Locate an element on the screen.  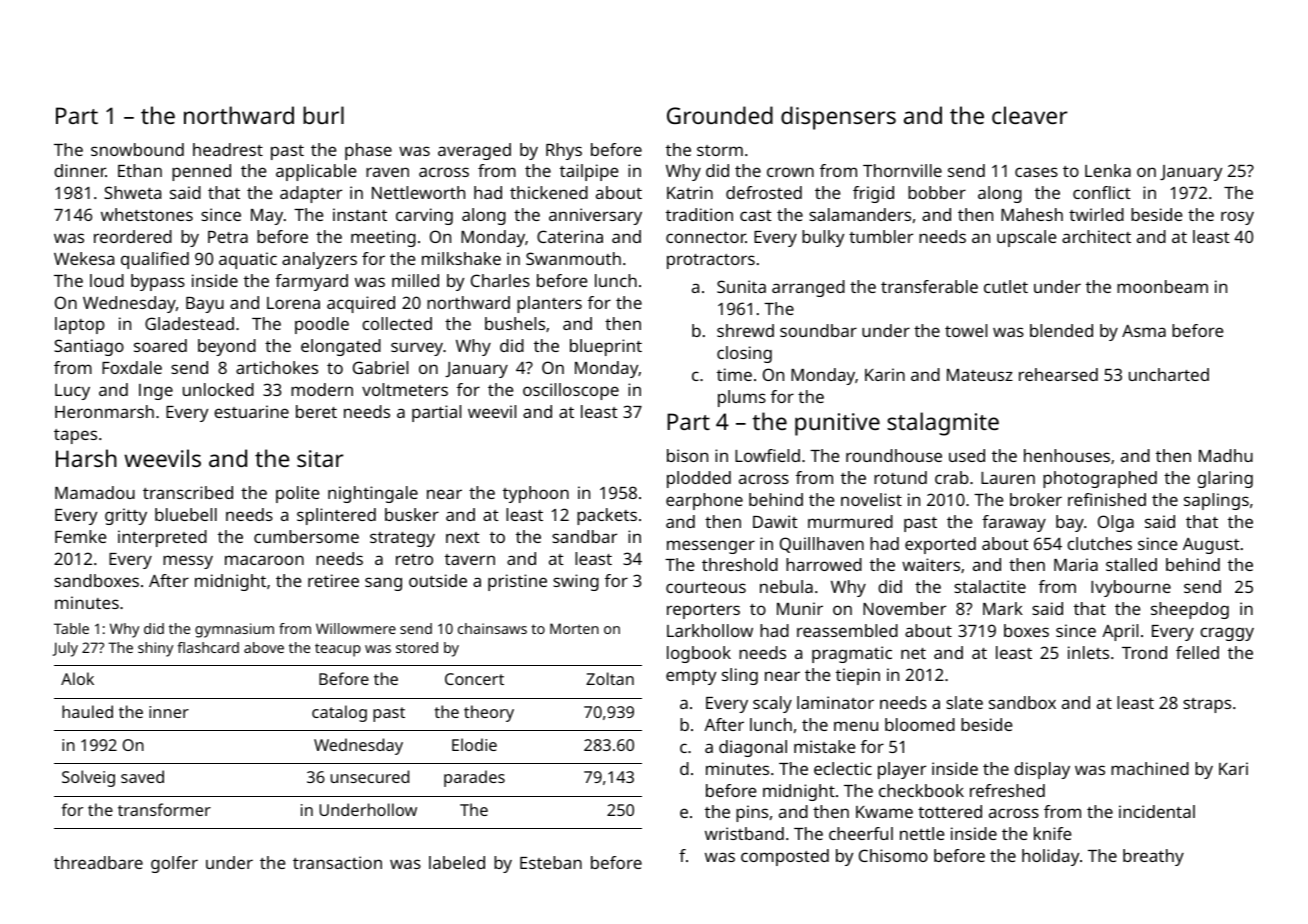
defrosted is located at coordinates (764, 192).
